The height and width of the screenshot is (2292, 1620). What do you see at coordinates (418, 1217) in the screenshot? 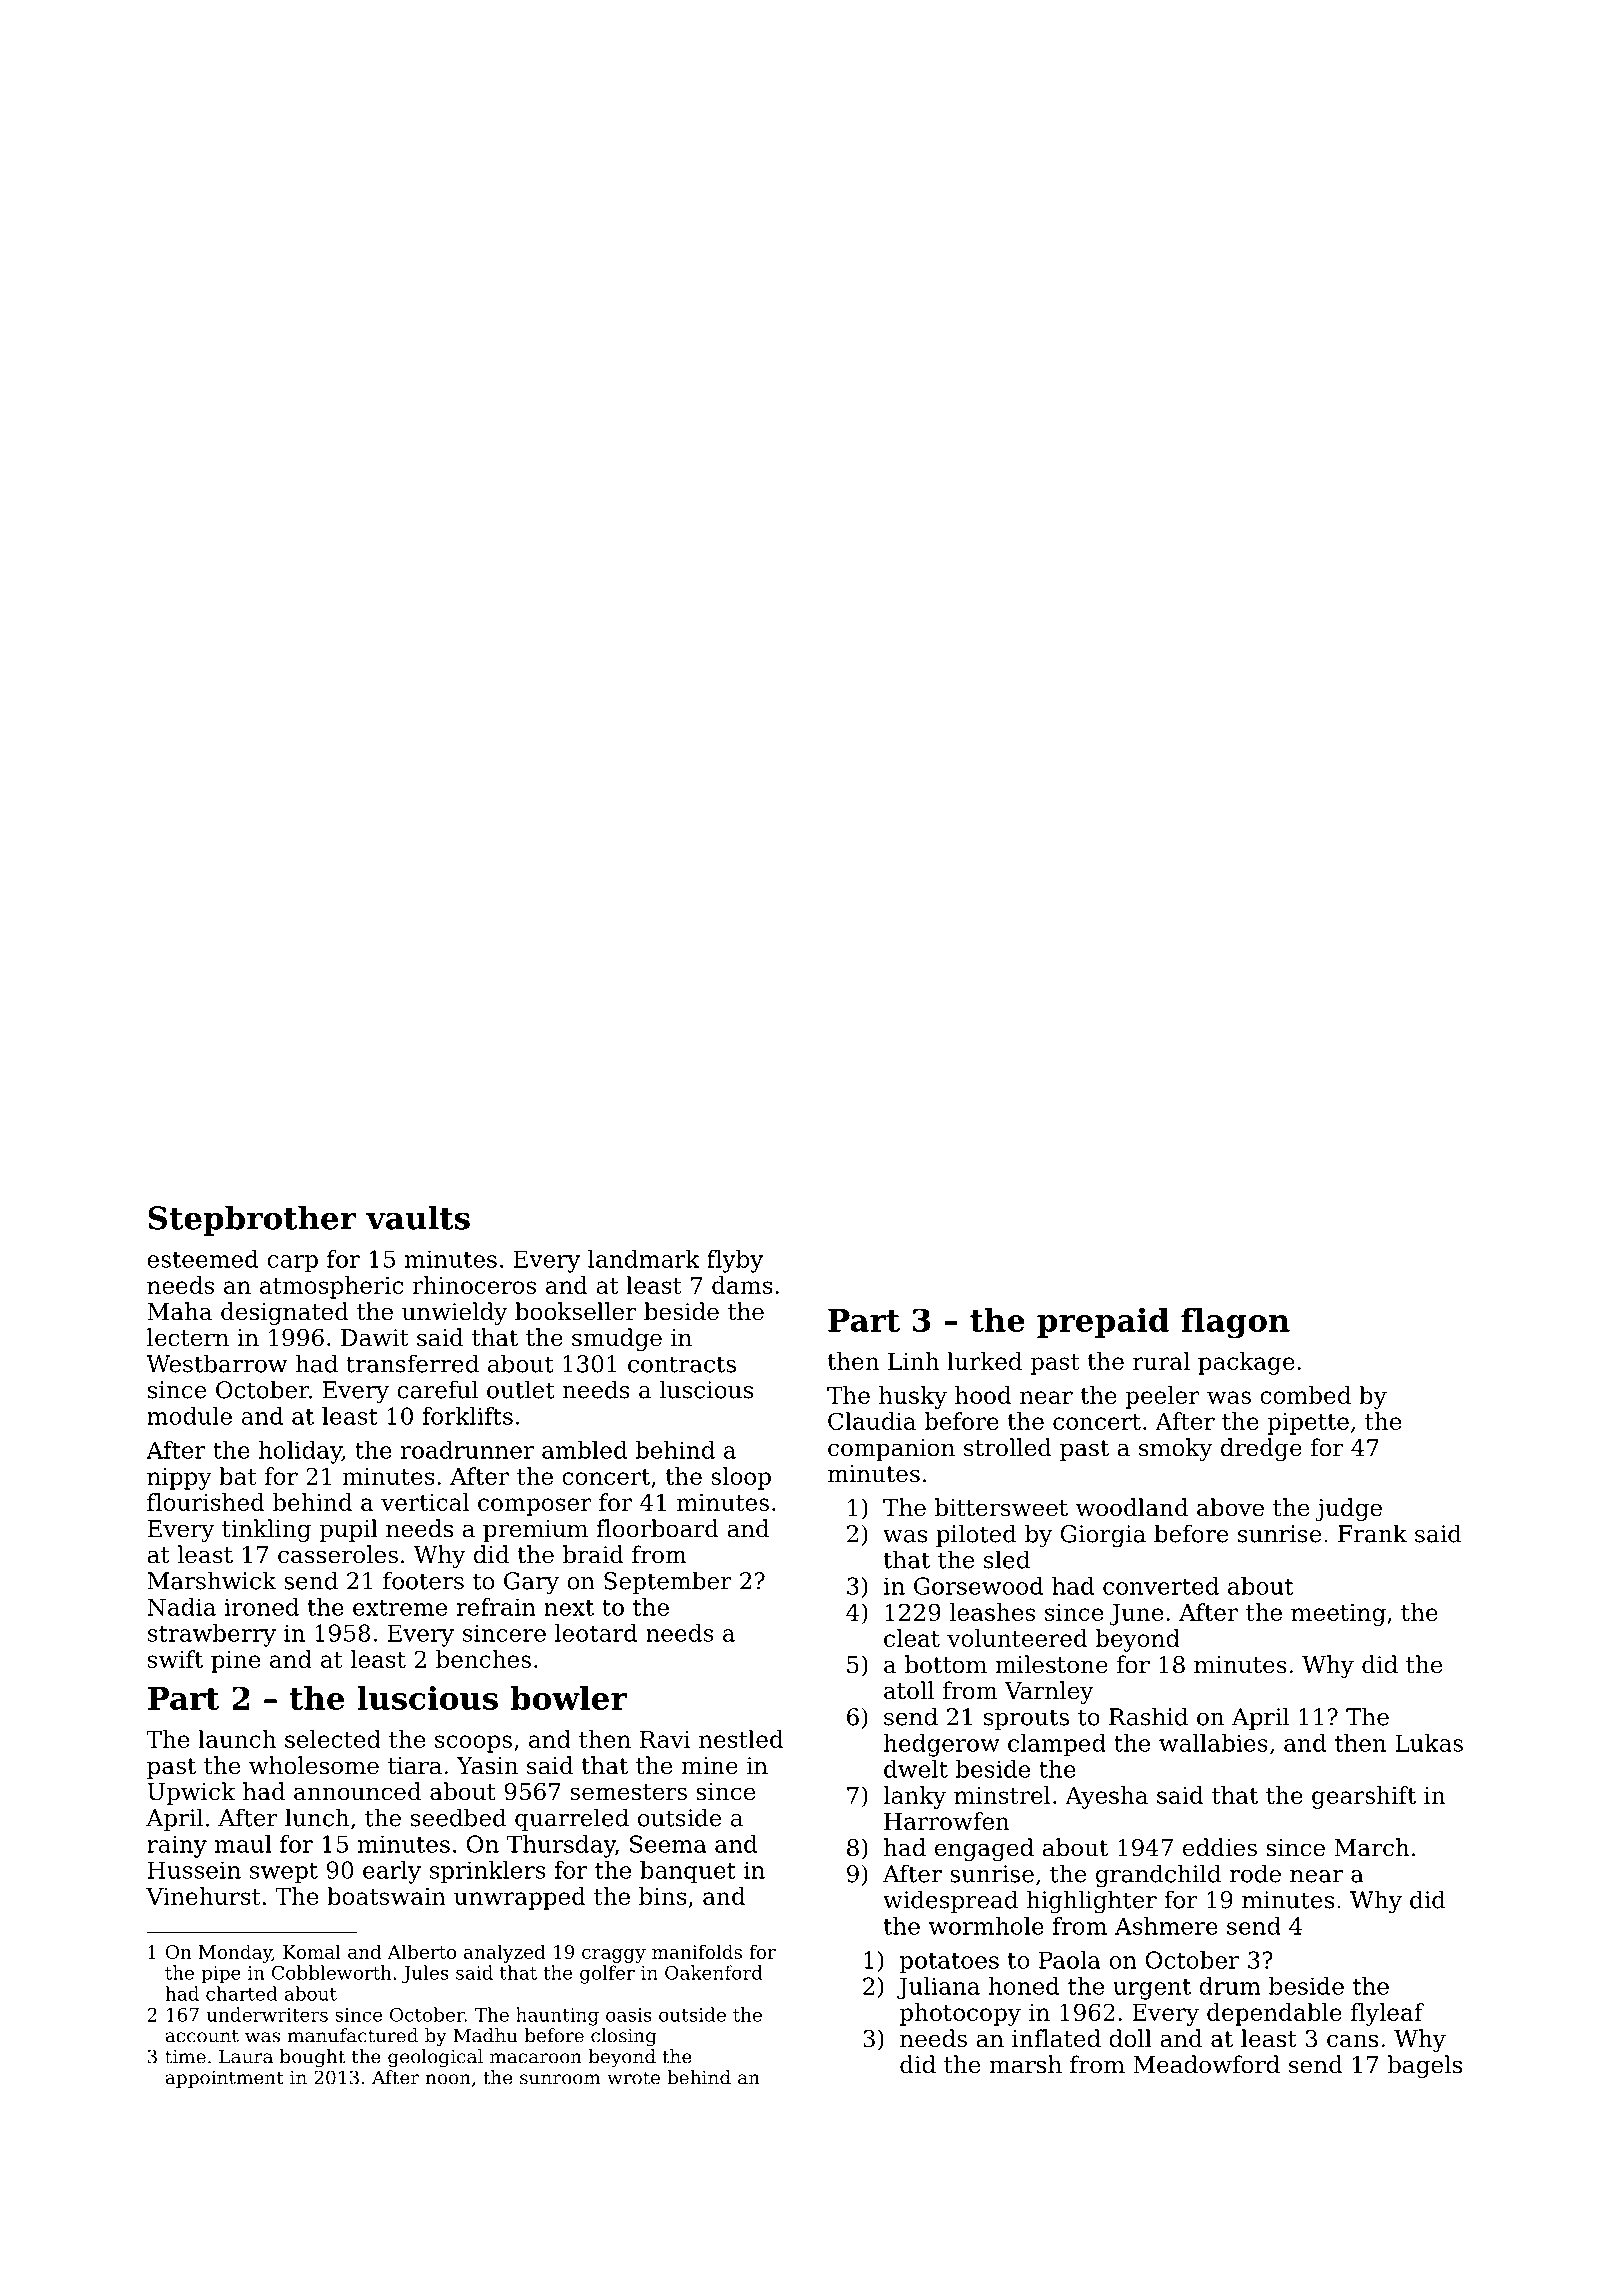
I see `vaults` at bounding box center [418, 1217].
